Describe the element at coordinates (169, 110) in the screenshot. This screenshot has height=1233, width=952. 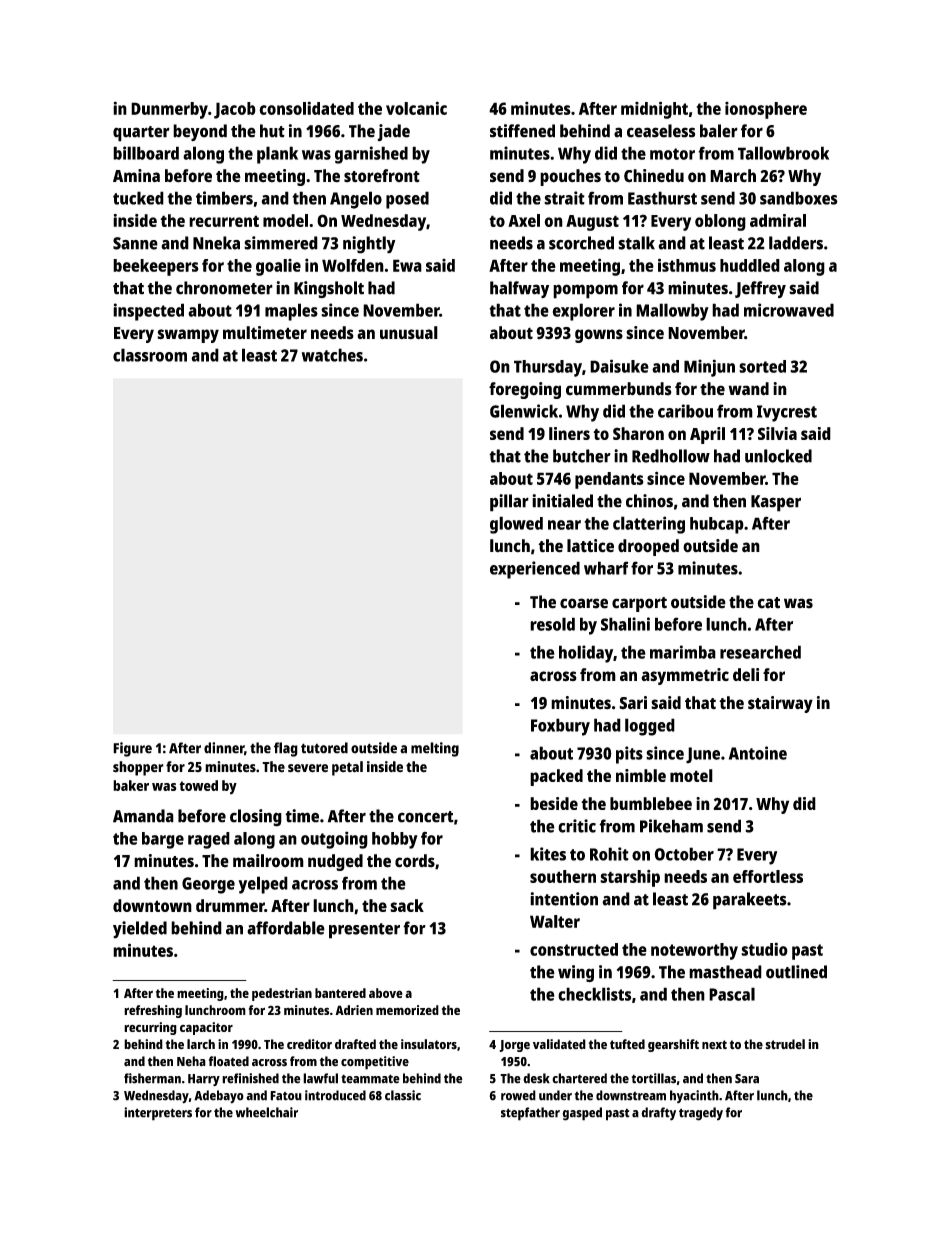
I see `Dunmerby` at that location.
